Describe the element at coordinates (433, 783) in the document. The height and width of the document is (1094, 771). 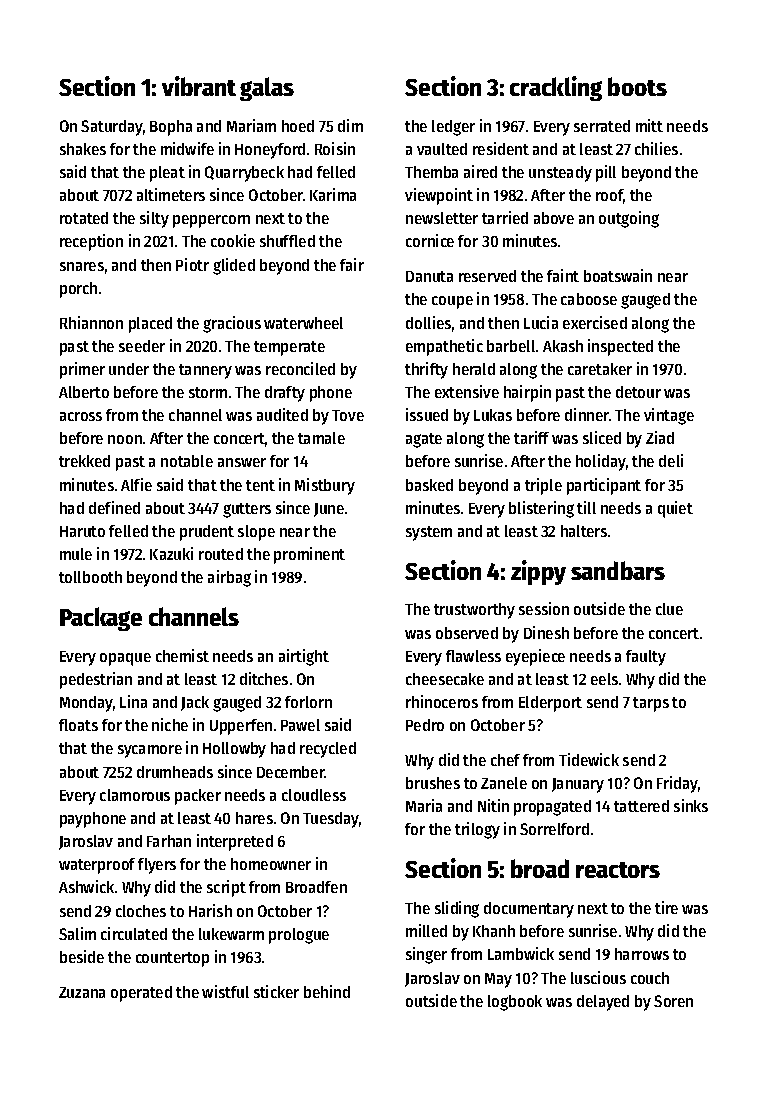
I see `brushes` at that location.
